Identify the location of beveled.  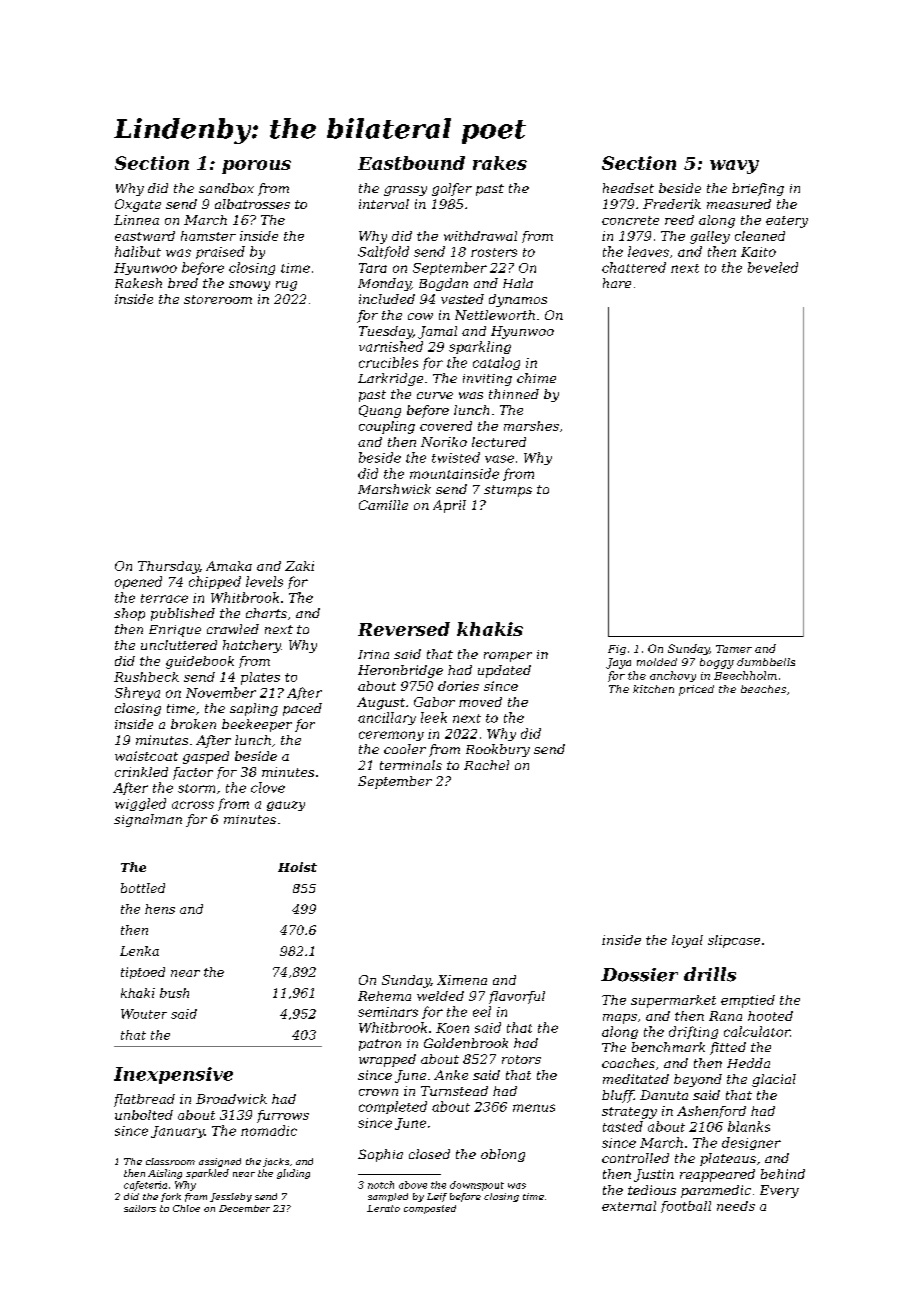
(773, 267).
